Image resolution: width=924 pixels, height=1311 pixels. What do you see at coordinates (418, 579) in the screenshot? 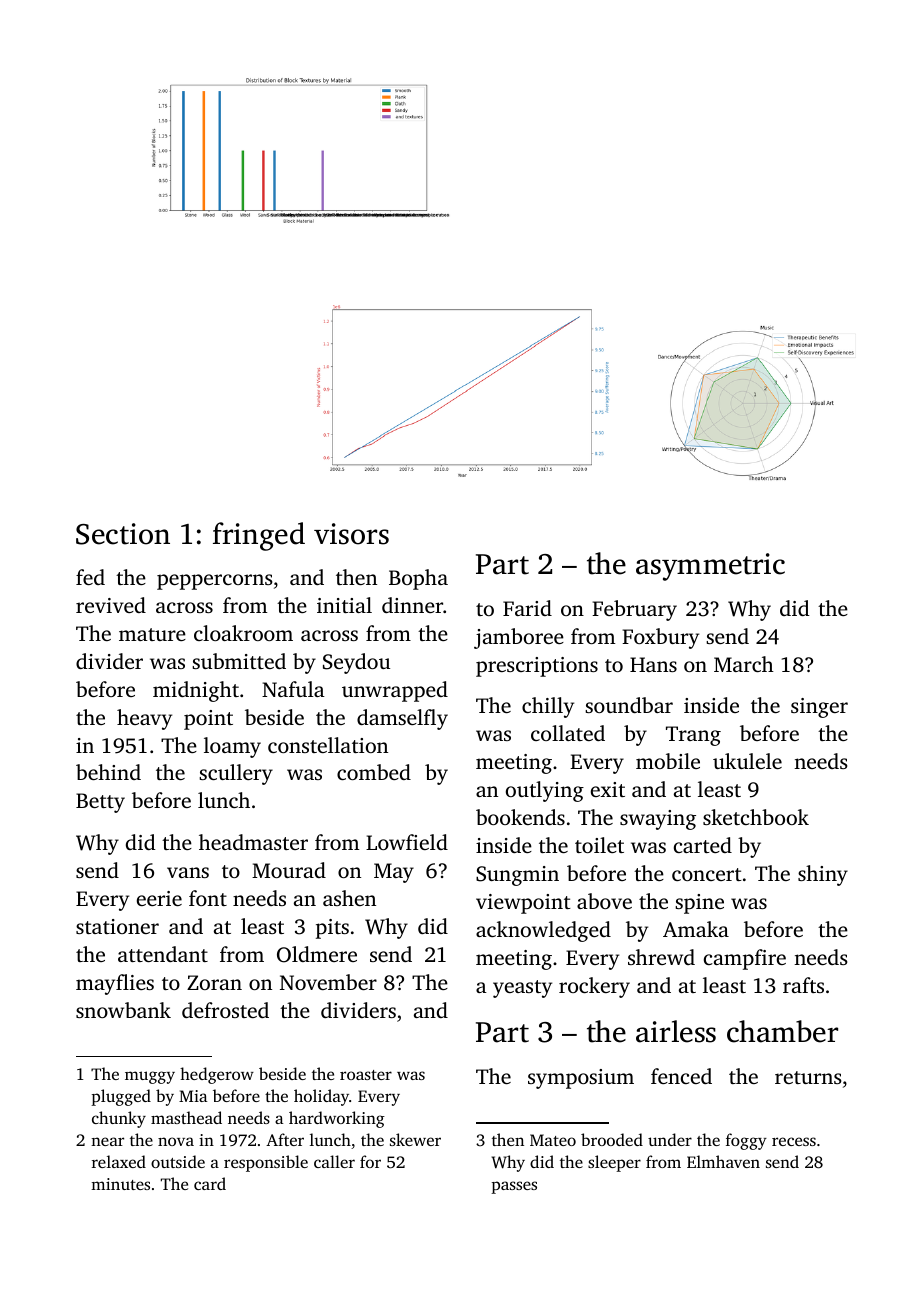
I see `Bopha` at bounding box center [418, 579].
